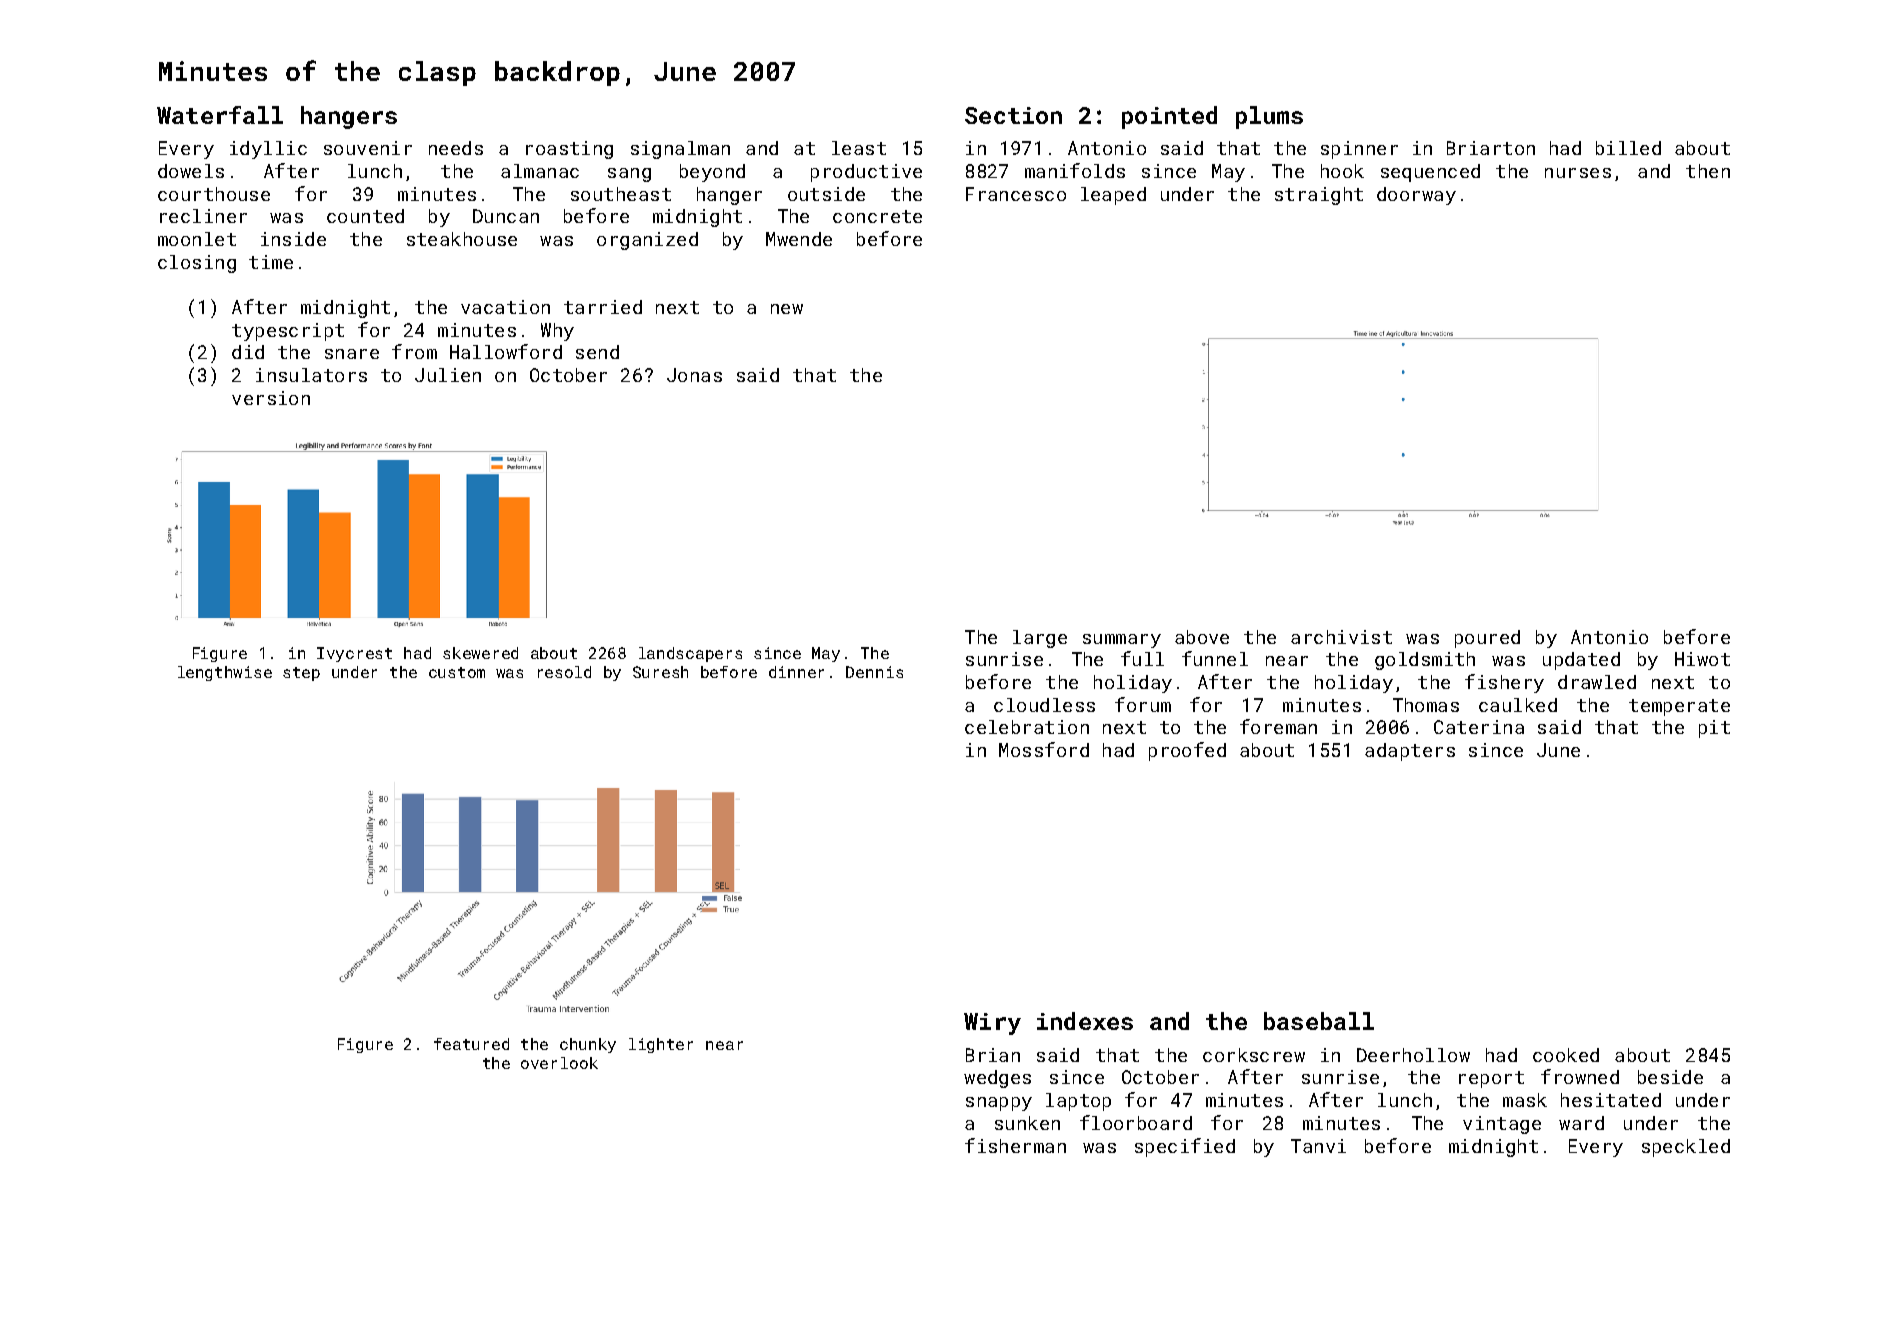  I want to click on version, so click(271, 398).
